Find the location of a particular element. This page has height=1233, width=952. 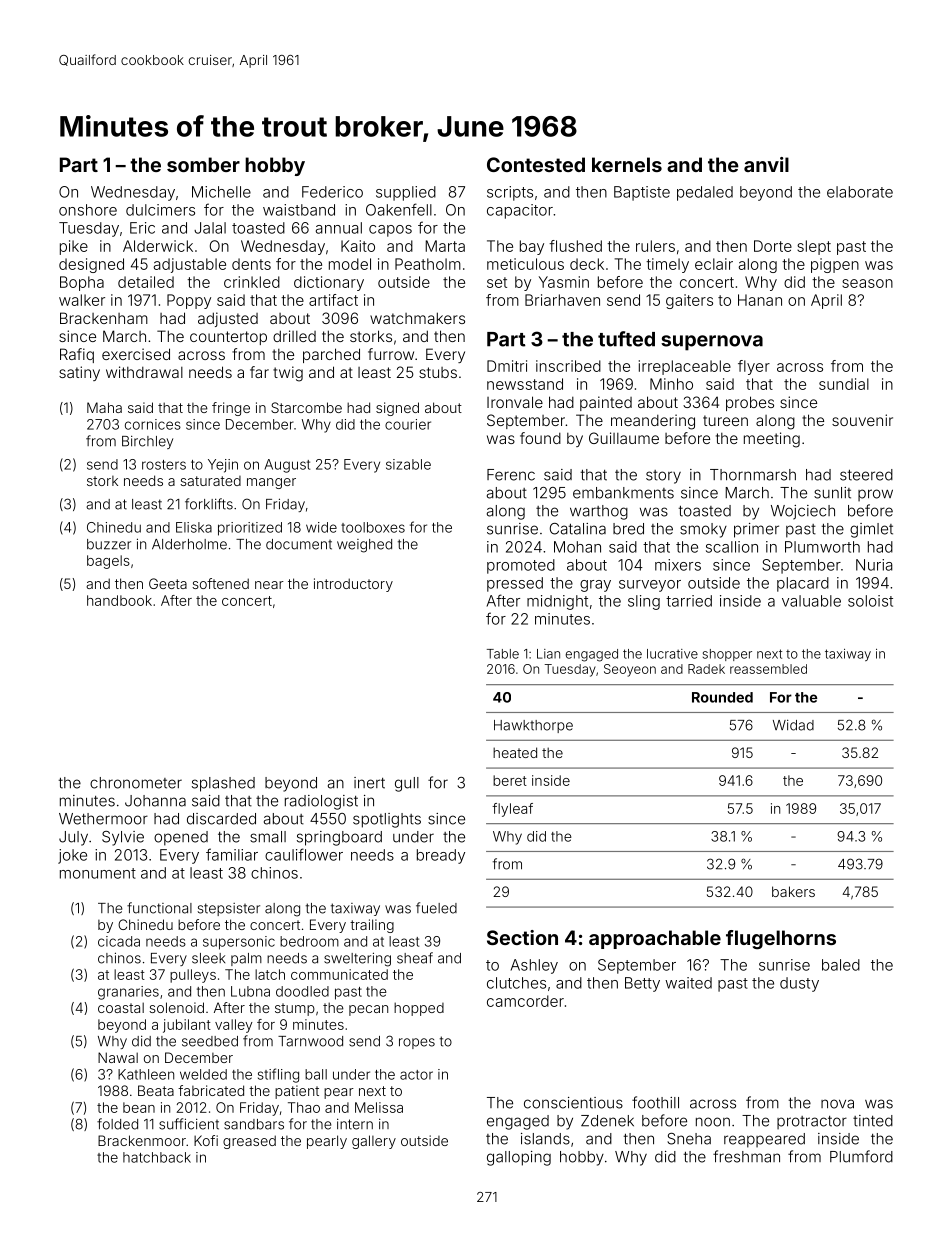

Widad is located at coordinates (793, 725).
